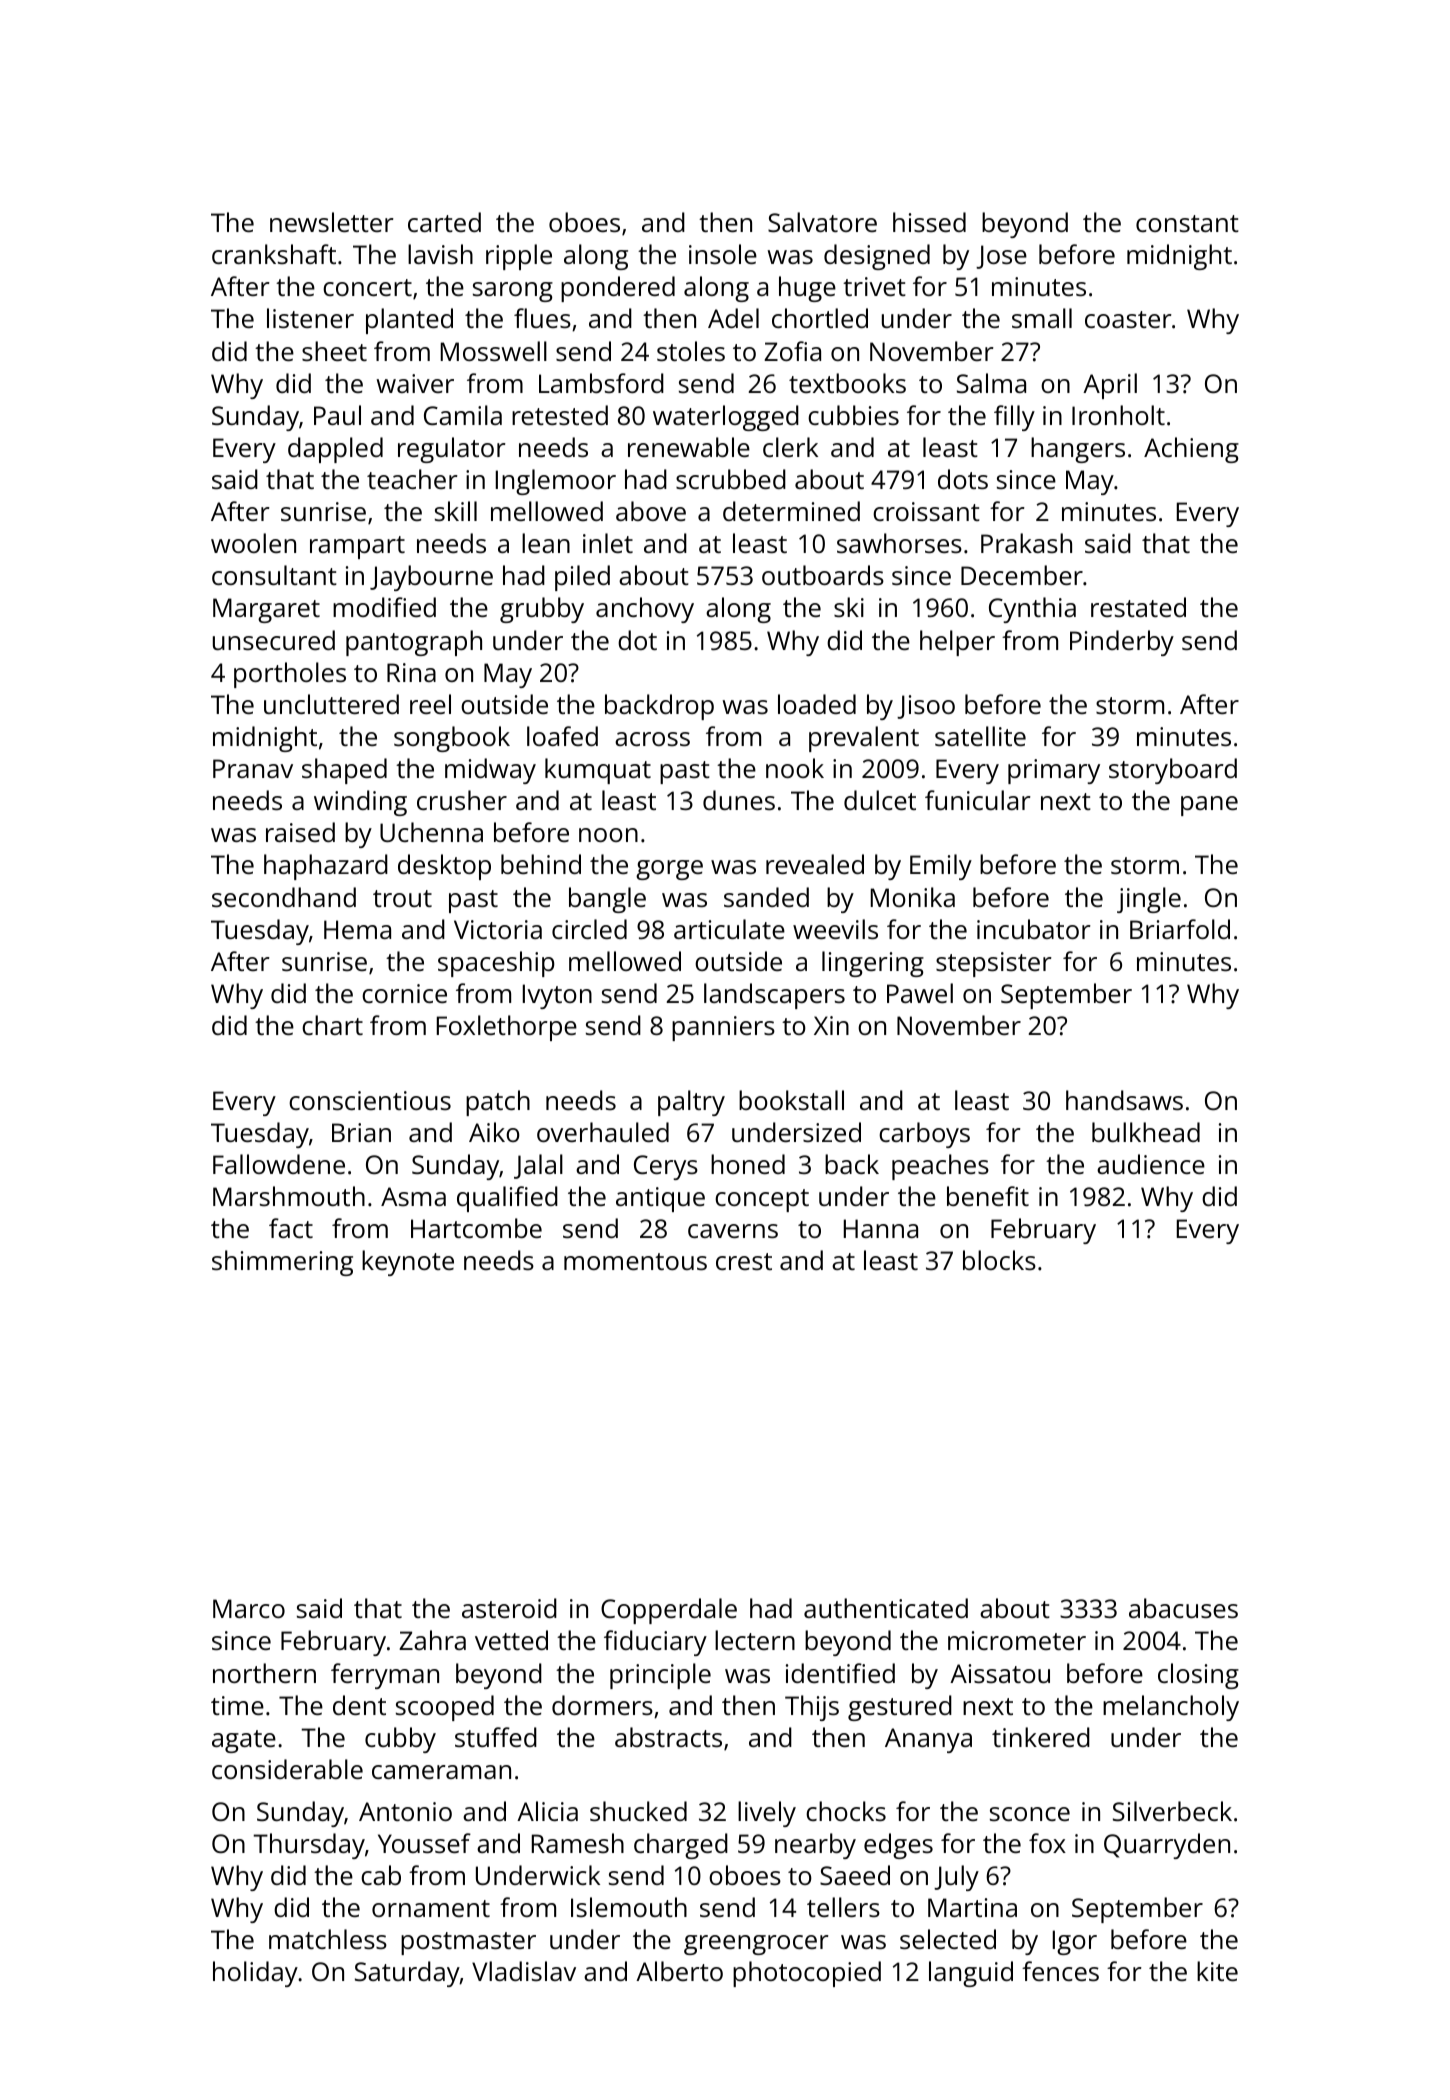  What do you see at coordinates (589, 929) in the page?
I see `circled` at bounding box center [589, 929].
